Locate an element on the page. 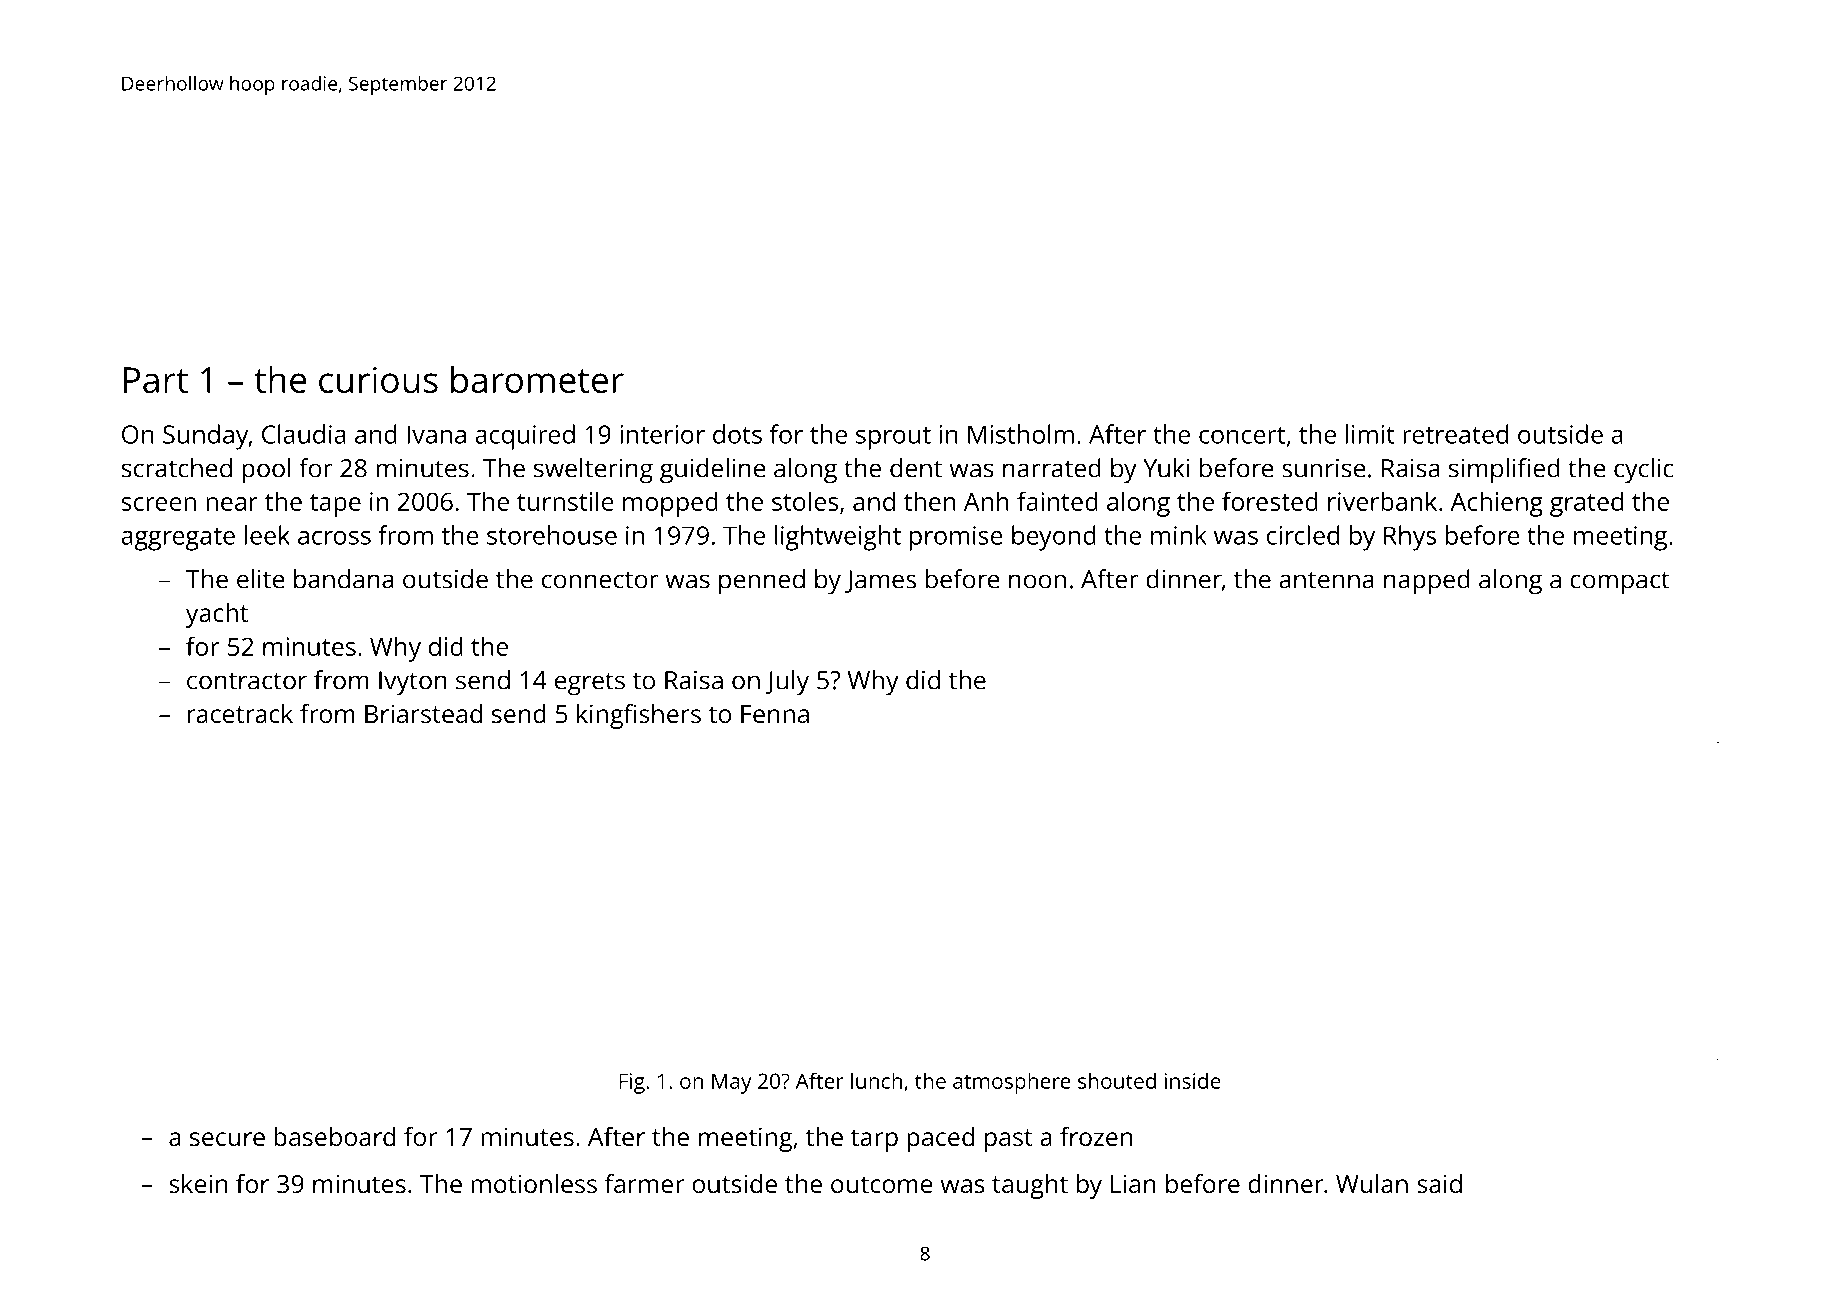 The height and width of the image is (1301, 1839). lunch is located at coordinates (876, 1080).
